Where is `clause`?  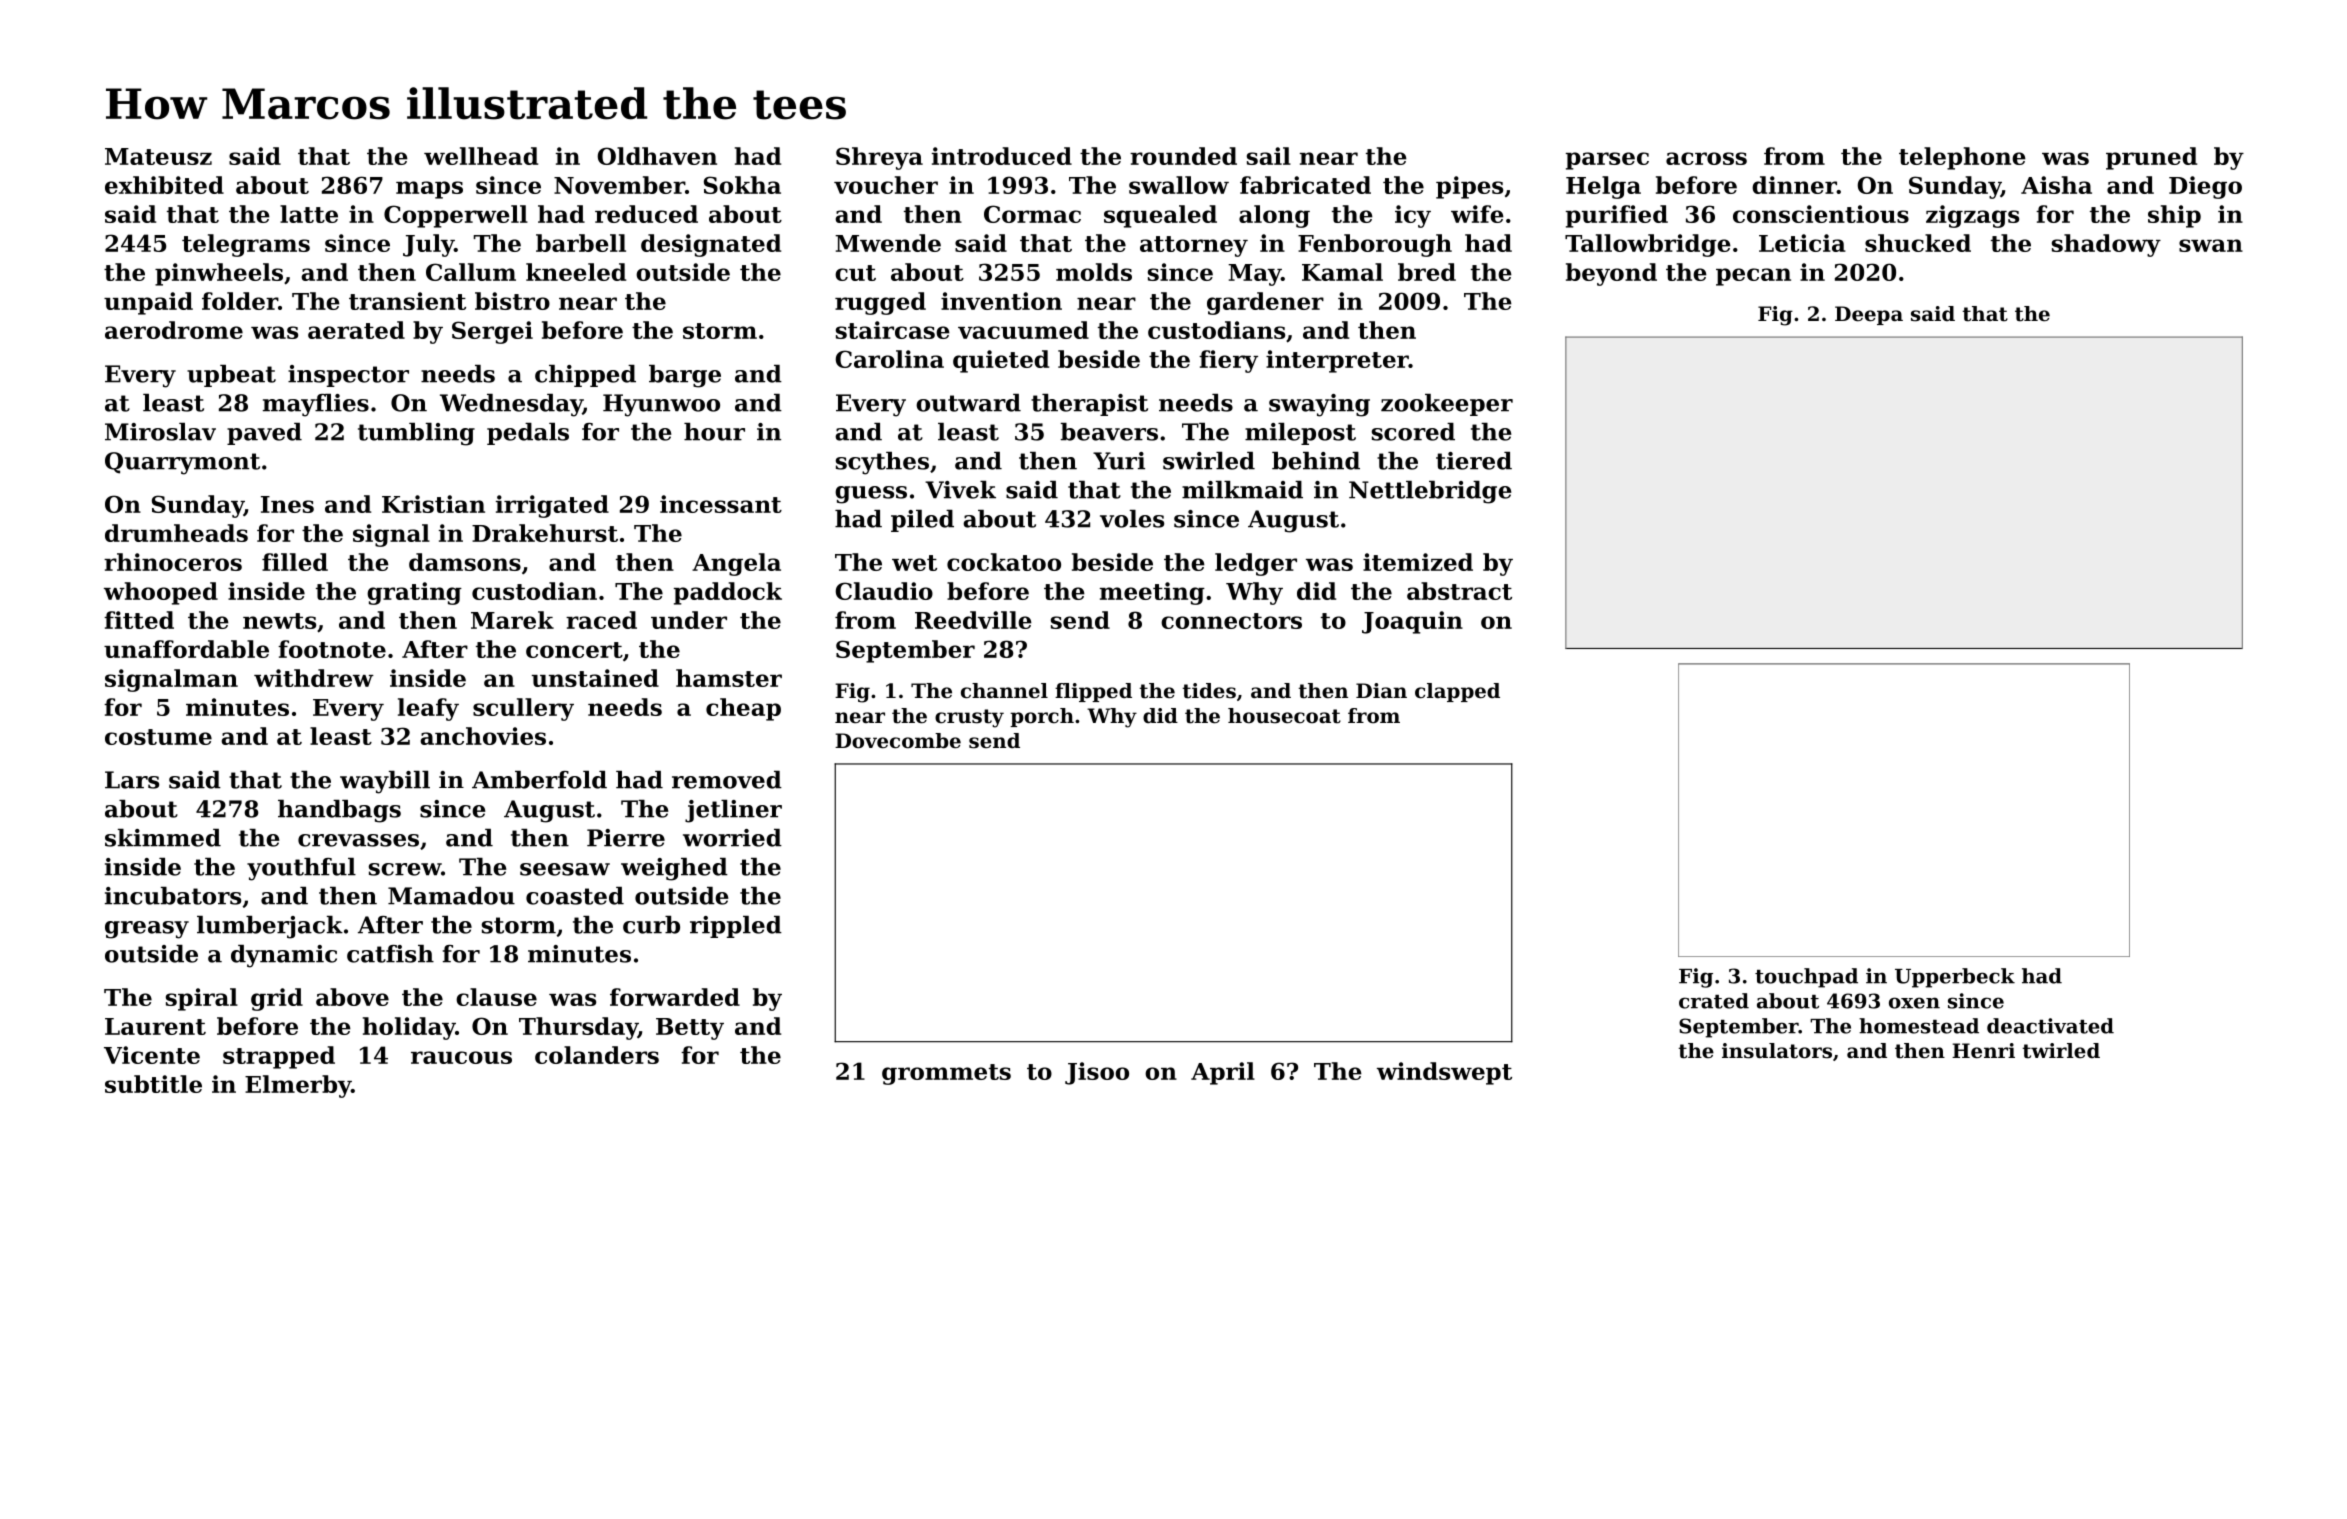 clause is located at coordinates (496, 997).
